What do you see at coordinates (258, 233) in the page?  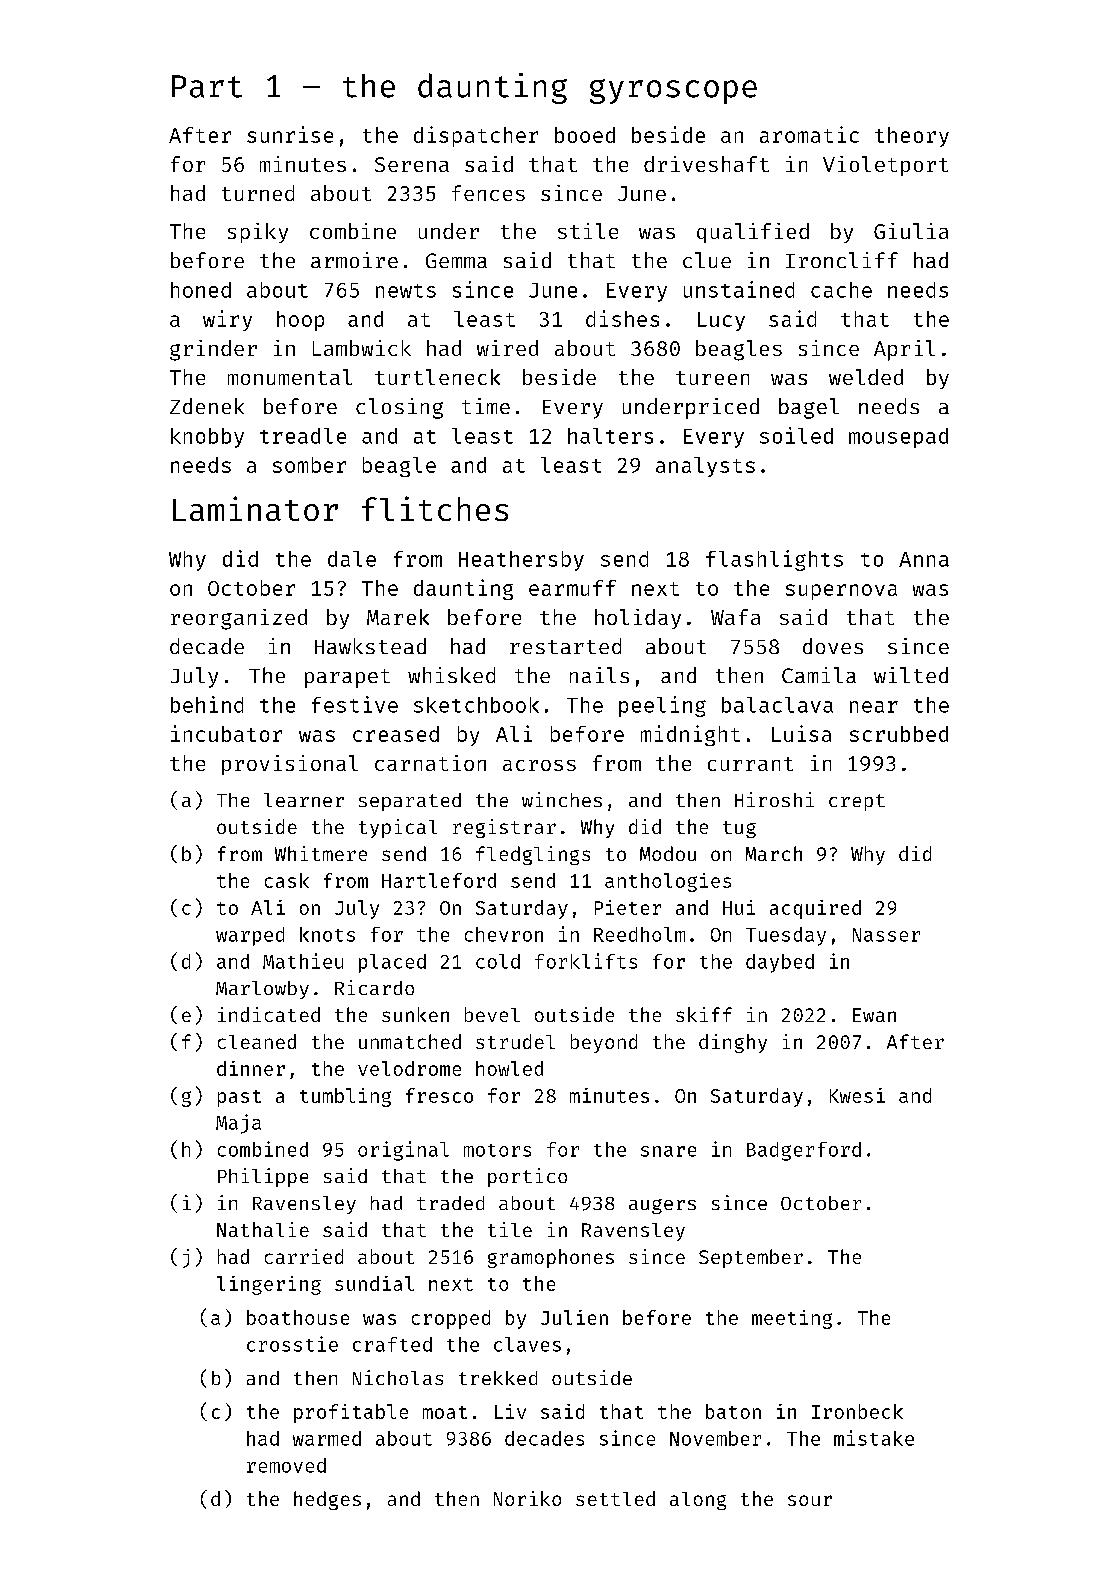 I see `spiky` at bounding box center [258, 233].
